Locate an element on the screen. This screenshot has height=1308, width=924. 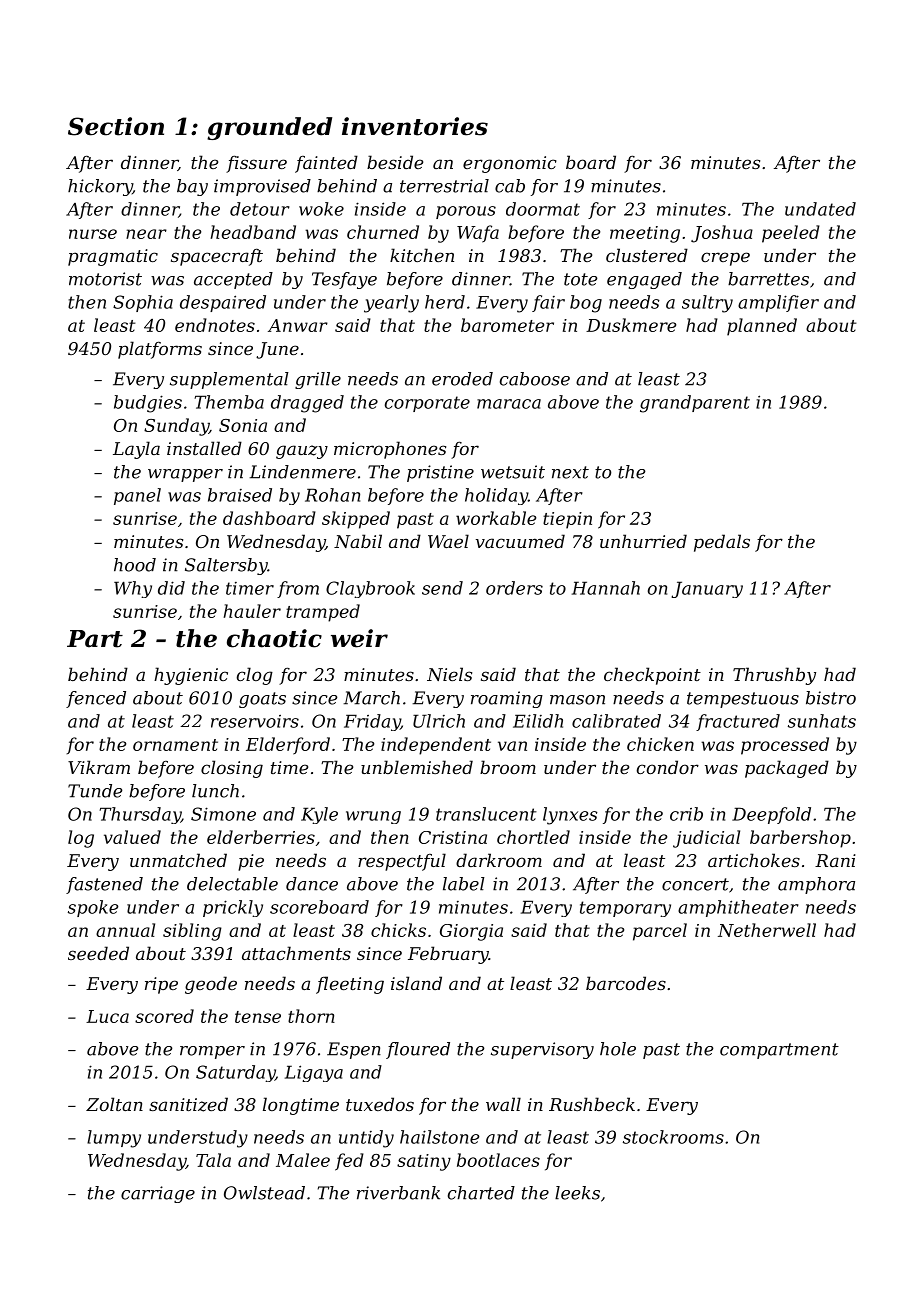
hickory is located at coordinates (100, 187).
